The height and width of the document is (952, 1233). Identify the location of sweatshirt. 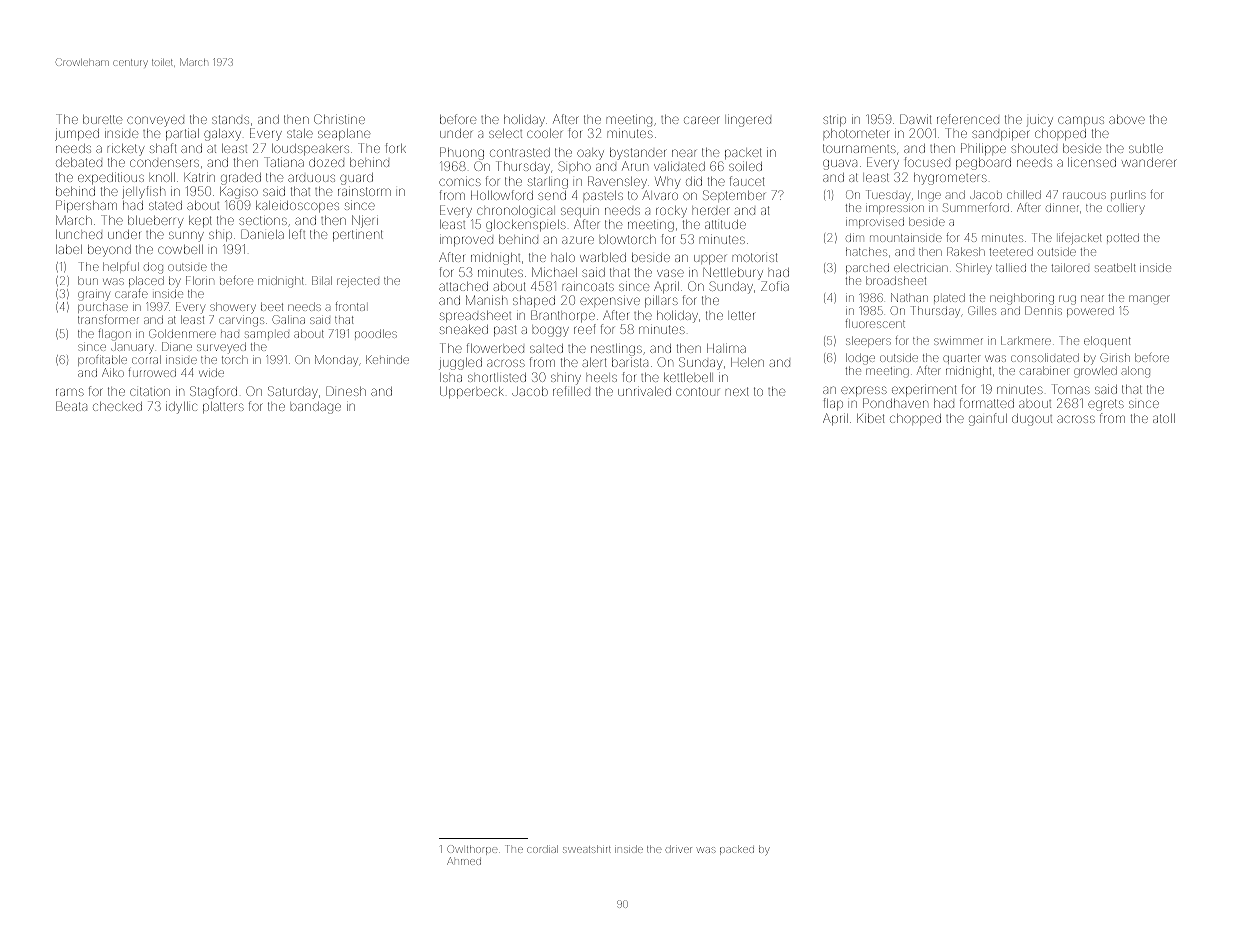
(587, 849).
